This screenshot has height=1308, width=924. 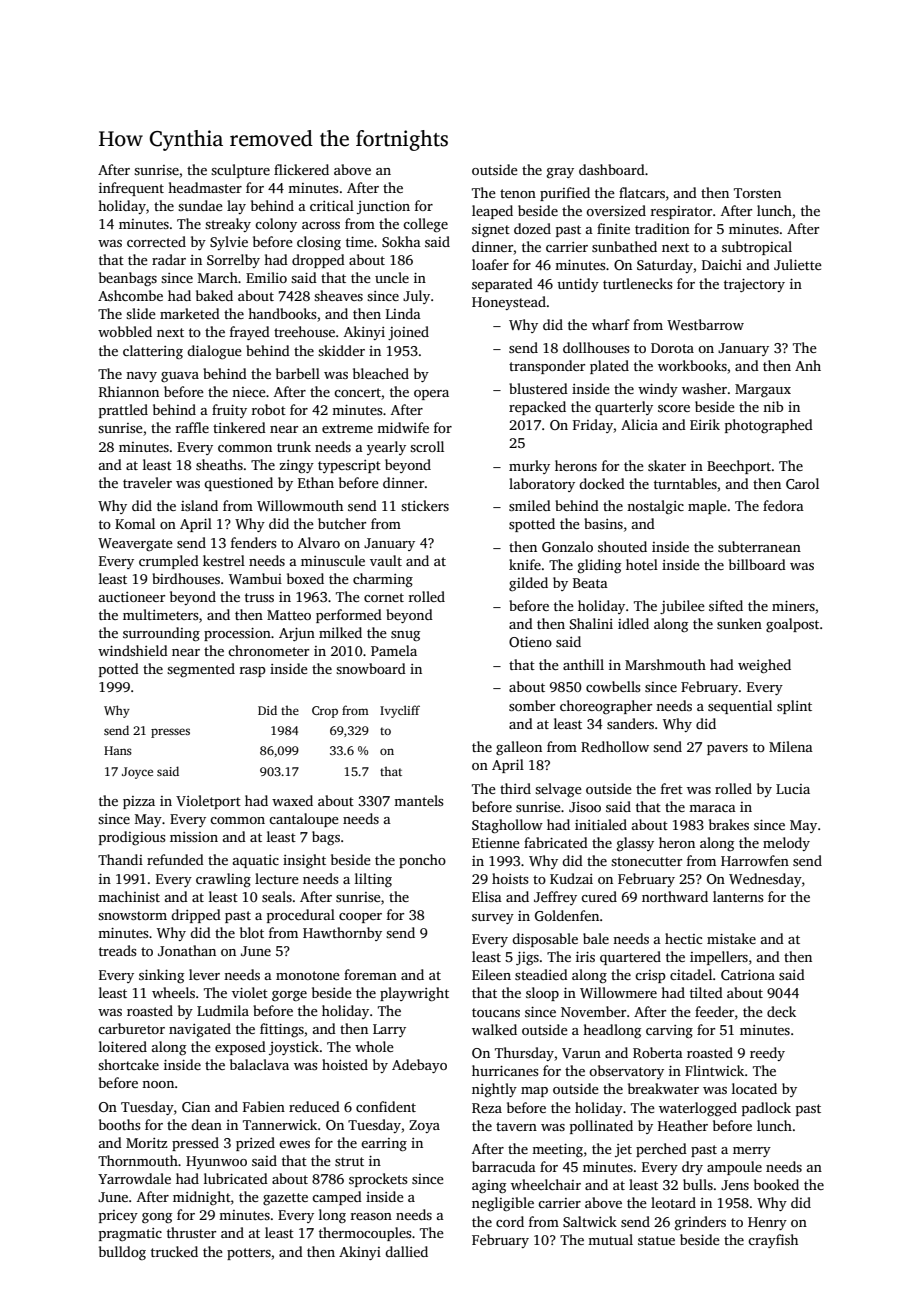 What do you see at coordinates (285, 1199) in the screenshot?
I see `gazette` at bounding box center [285, 1199].
